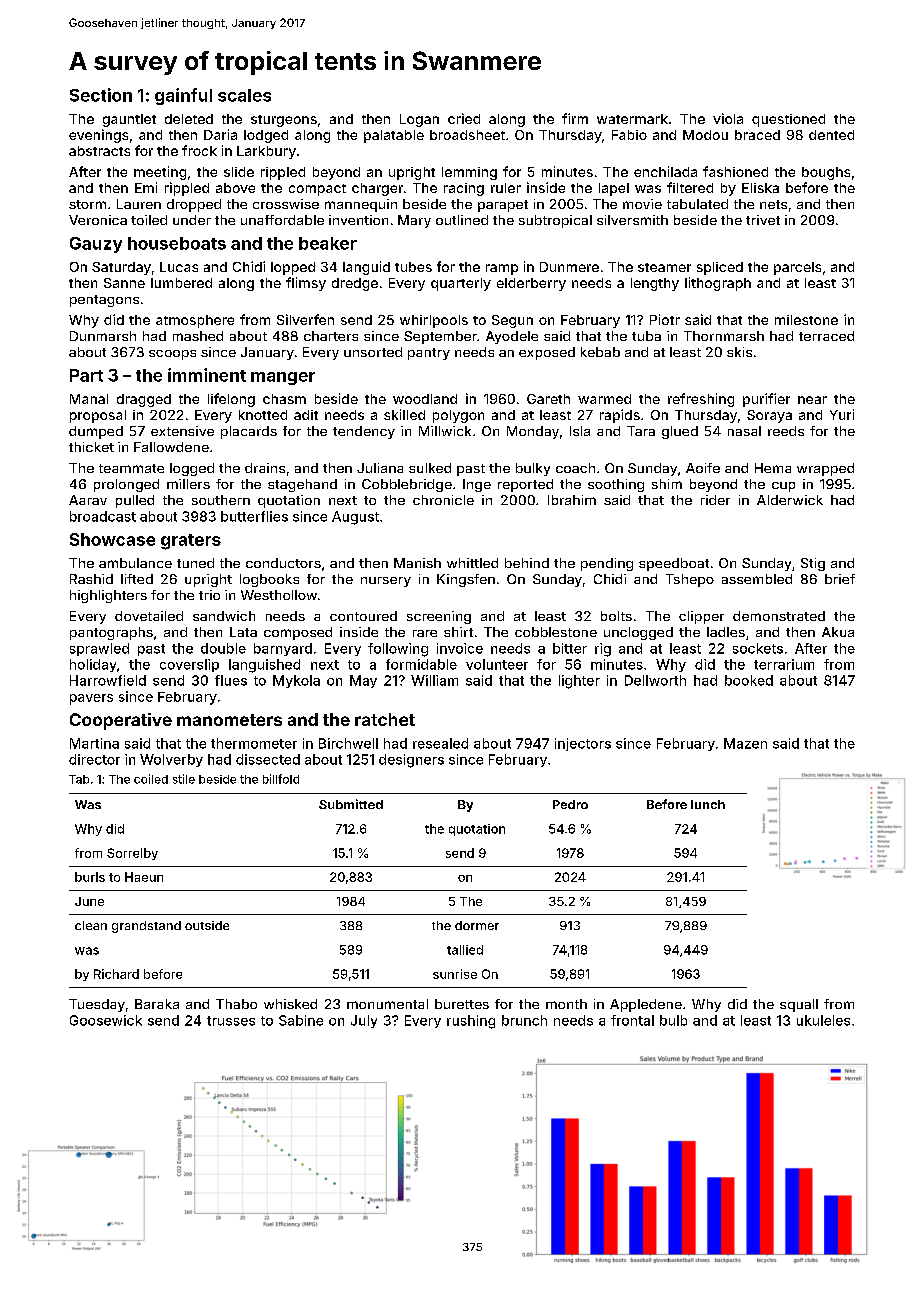  Describe the element at coordinates (455, 974) in the screenshot. I see `sunrise` at that location.
